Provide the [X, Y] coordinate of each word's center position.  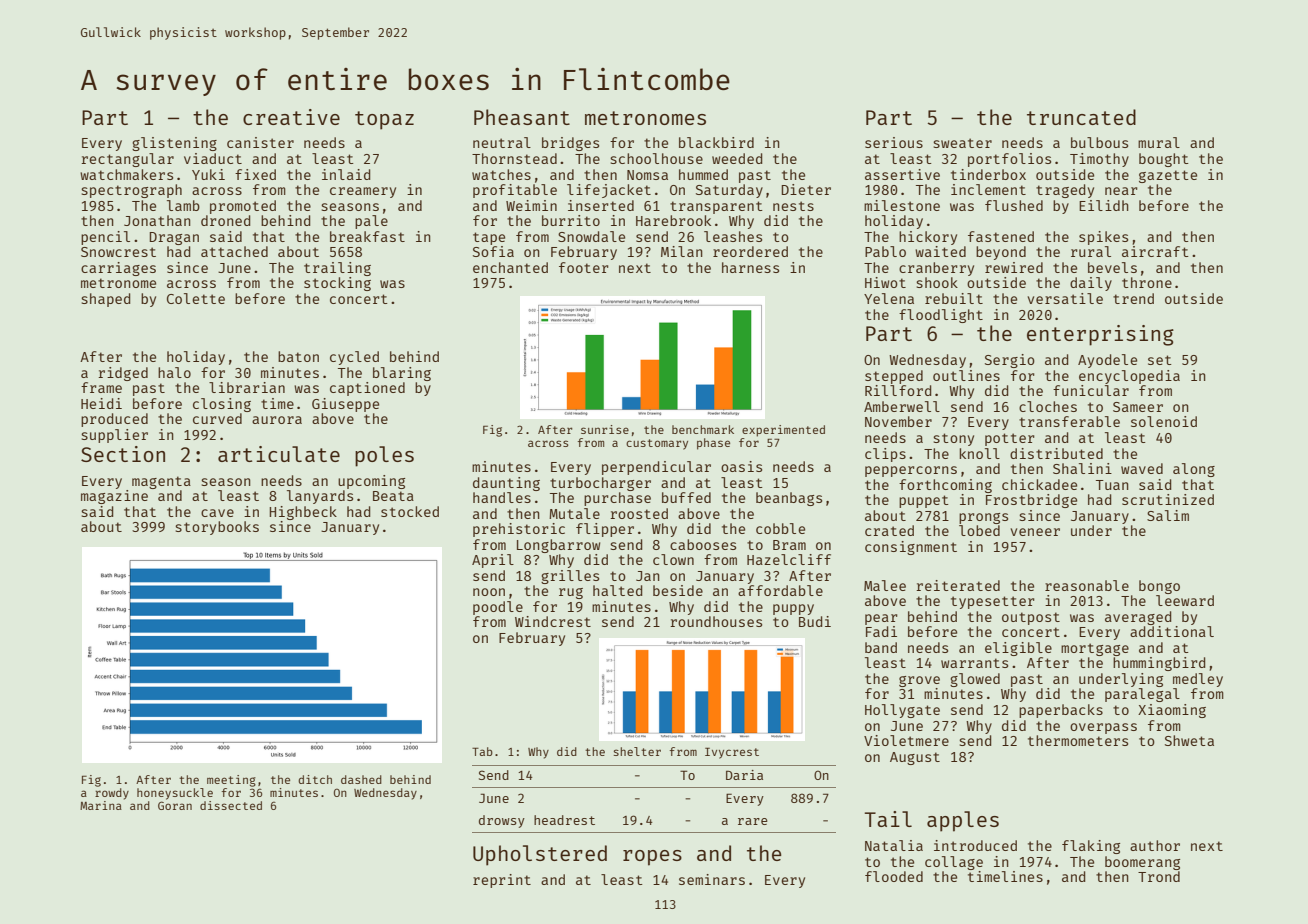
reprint [502, 881]
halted [617, 590]
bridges [570, 144]
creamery [363, 192]
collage [954, 863]
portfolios [1009, 160]
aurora [277, 420]
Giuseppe [345, 405]
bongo [1159, 587]
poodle [498, 608]
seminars [712, 879]
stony [953, 439]
